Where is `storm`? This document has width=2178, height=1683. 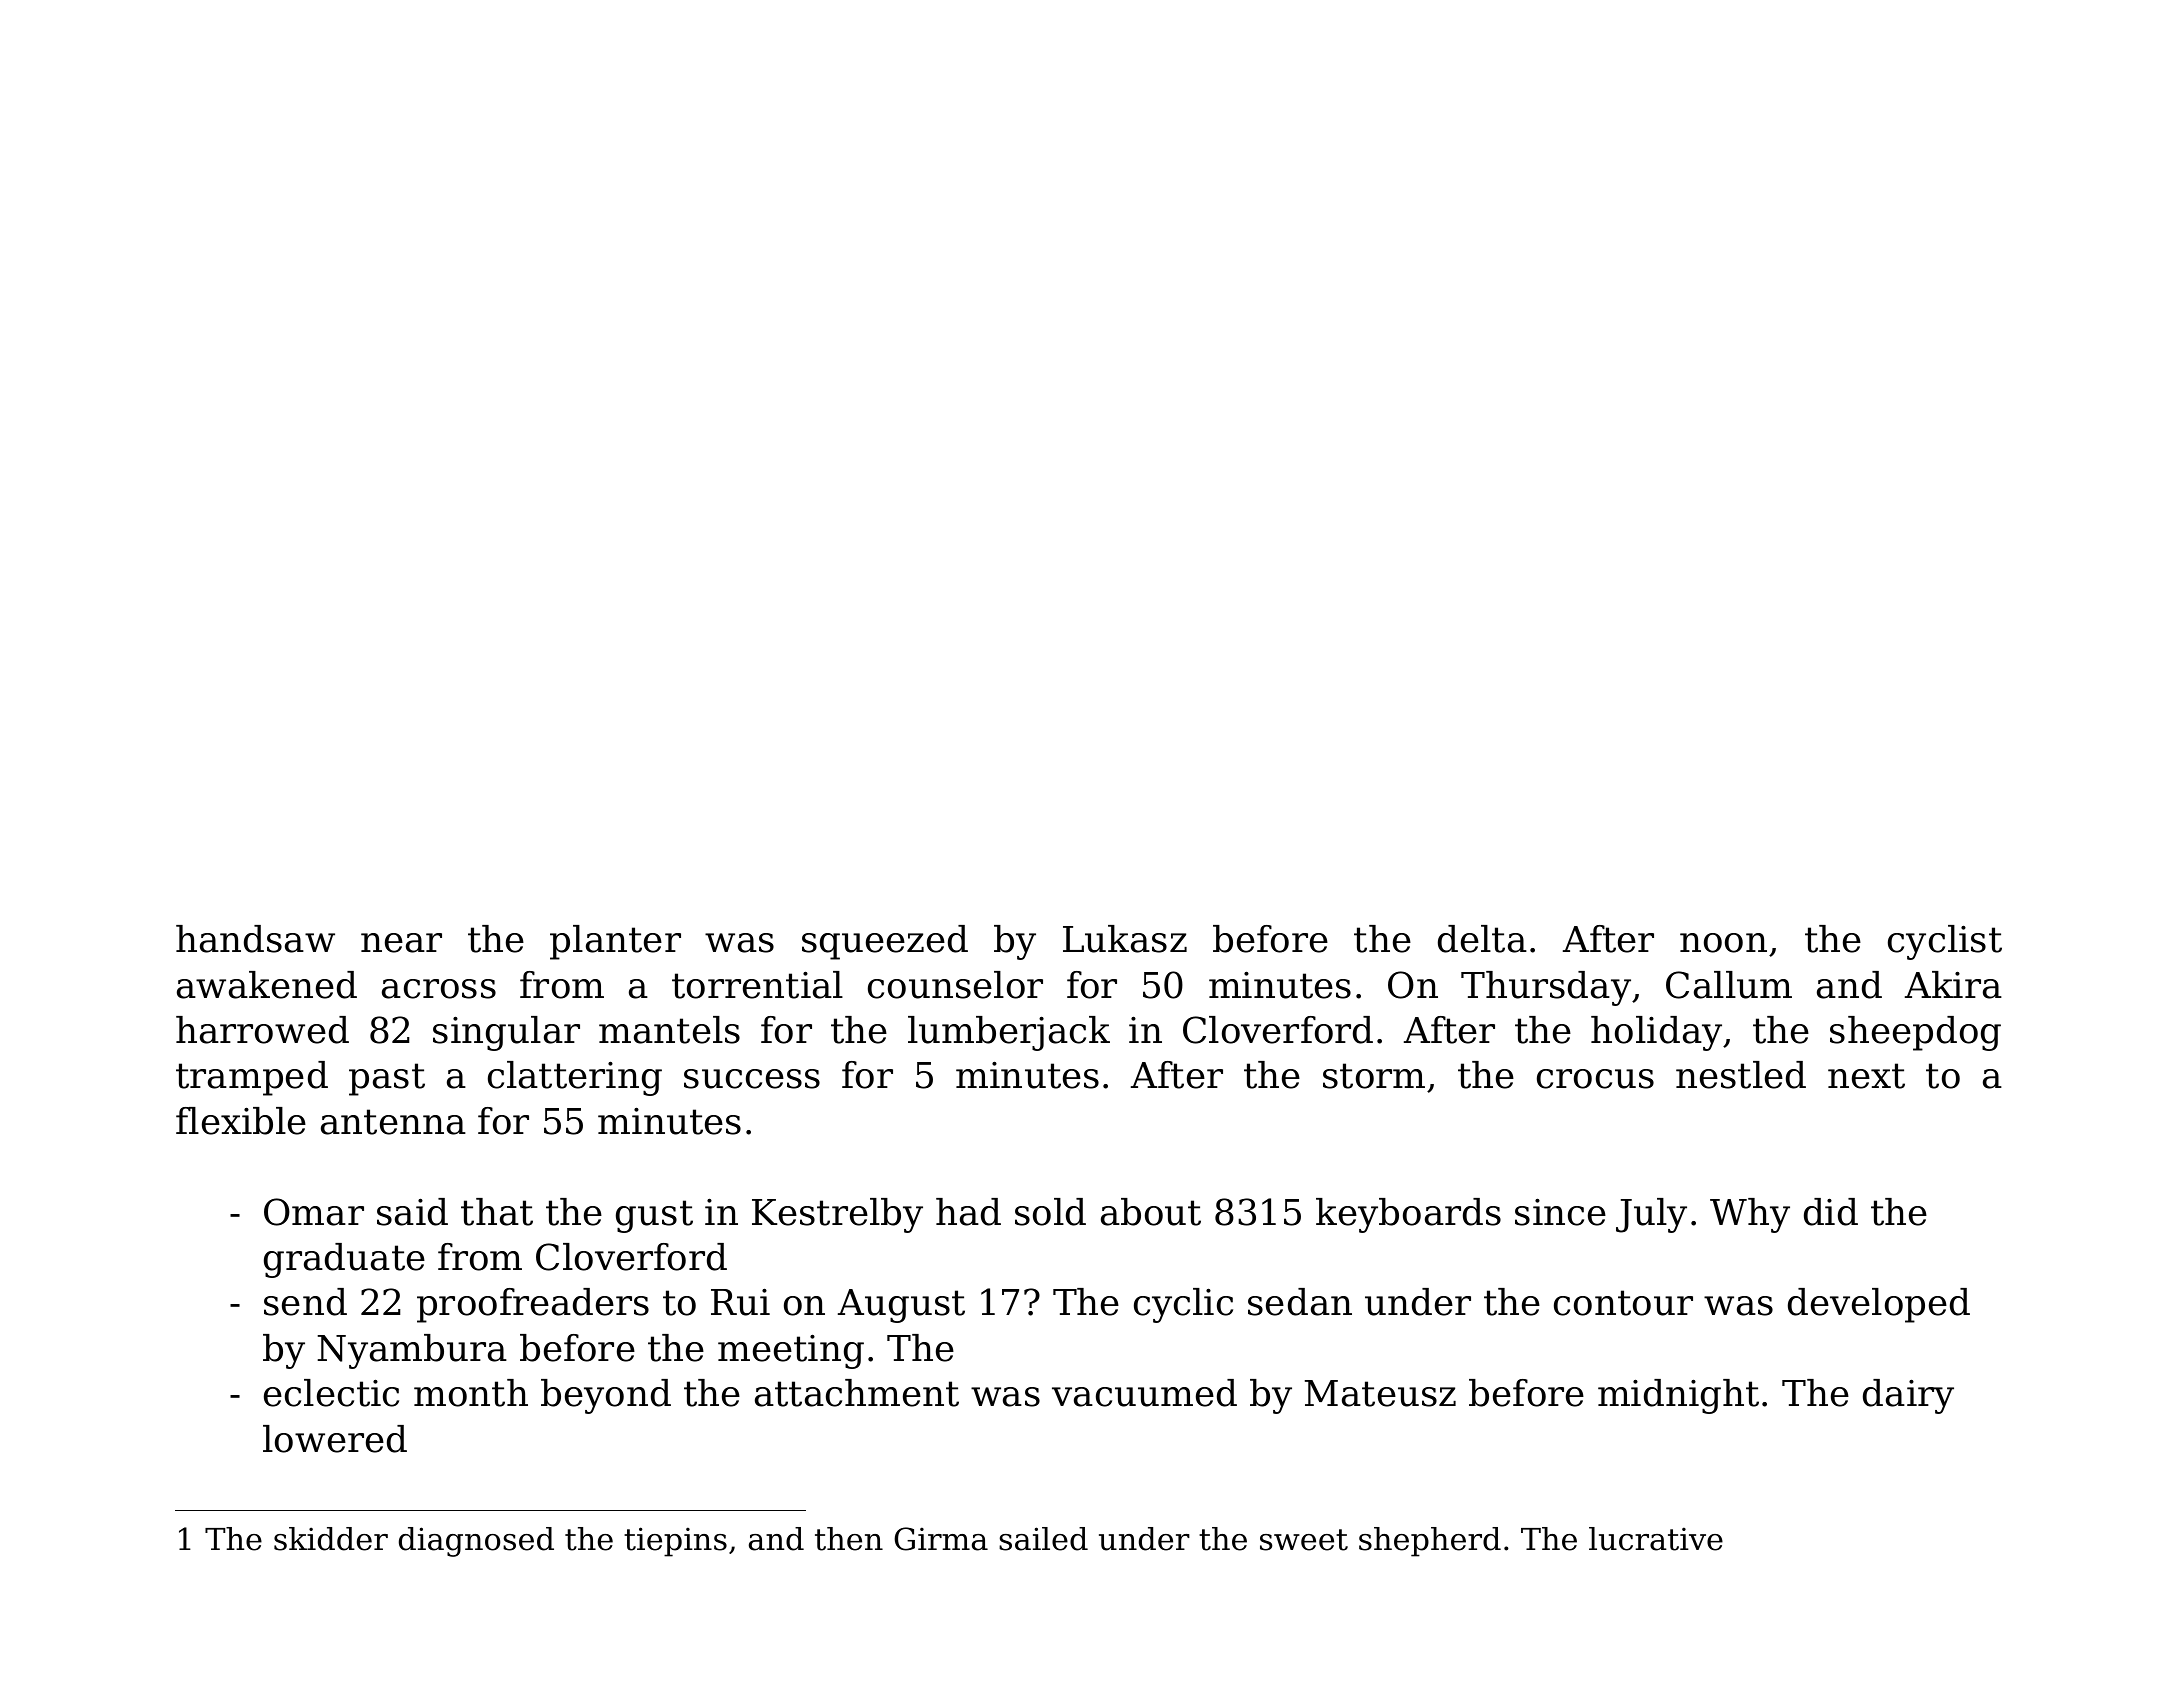
storm is located at coordinates (1374, 1076).
